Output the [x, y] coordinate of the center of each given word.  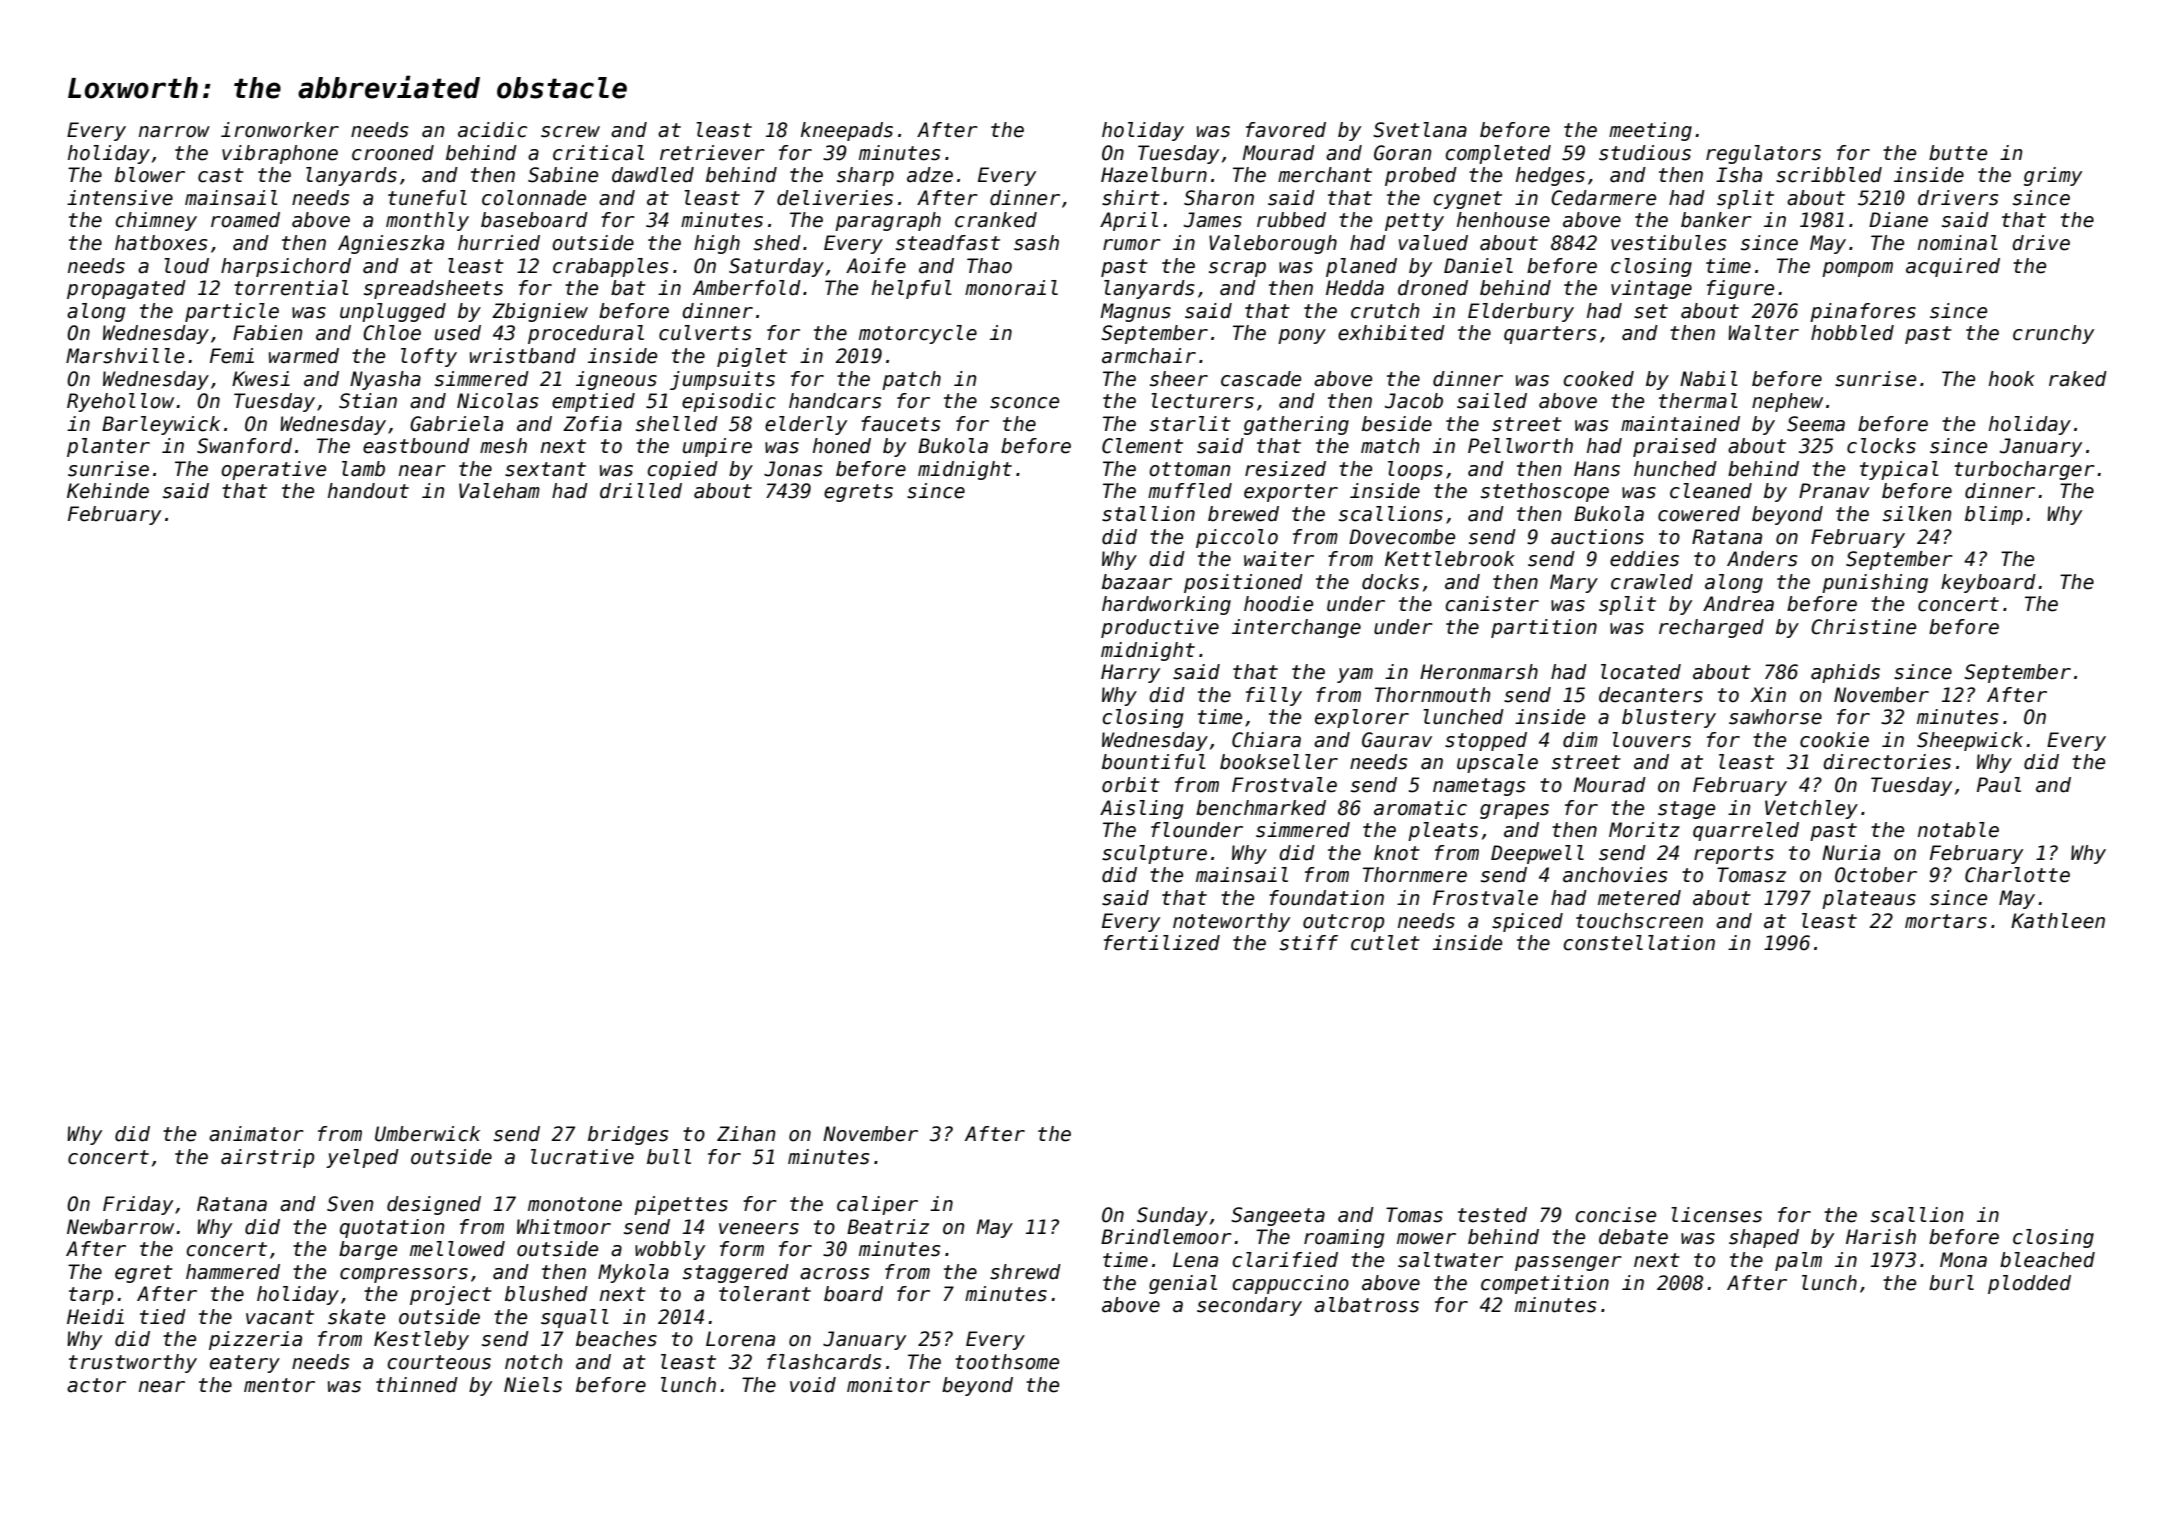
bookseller [1279, 762]
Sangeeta [1278, 1216]
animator [256, 1134]
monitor [888, 1385]
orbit [1131, 785]
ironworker [280, 130]
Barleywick [161, 425]
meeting [1650, 131]
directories [1887, 762]
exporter [1291, 493]
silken [1917, 514]
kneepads [847, 131]
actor [96, 1385]
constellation [1639, 943]
